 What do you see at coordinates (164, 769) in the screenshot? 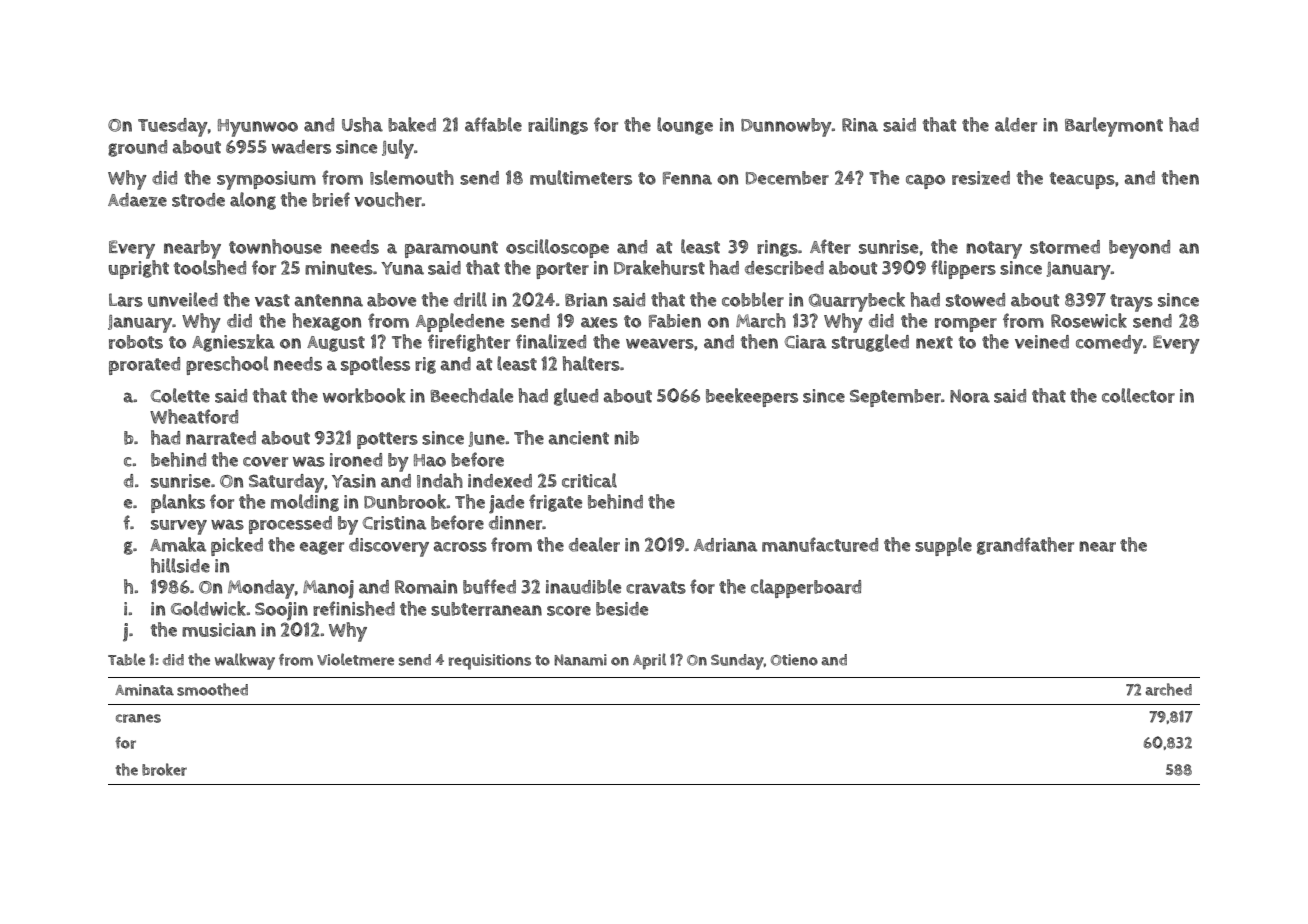
I see `broker` at bounding box center [164, 769].
